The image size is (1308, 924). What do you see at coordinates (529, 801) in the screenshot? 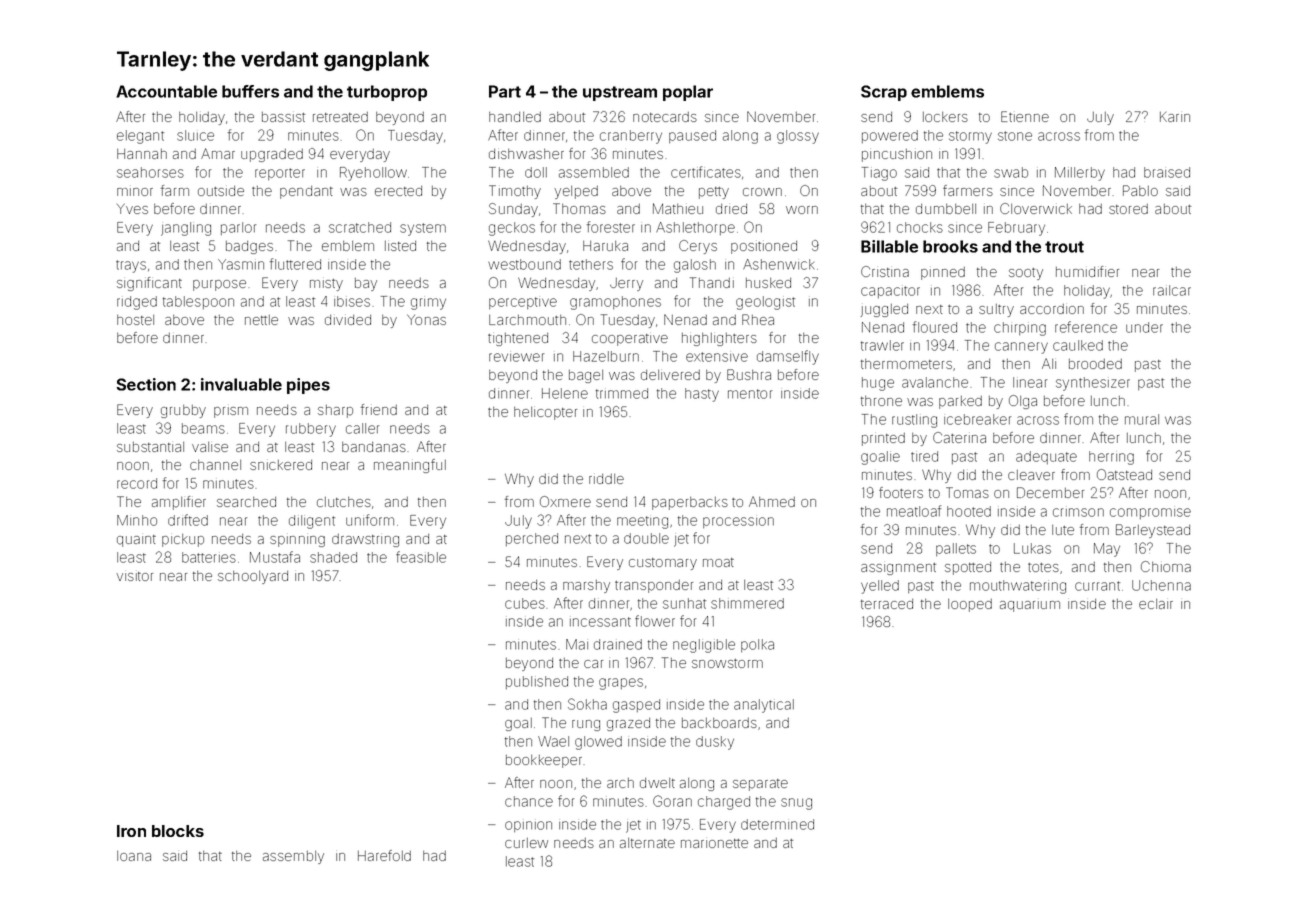
I see `chance` at bounding box center [529, 801].
